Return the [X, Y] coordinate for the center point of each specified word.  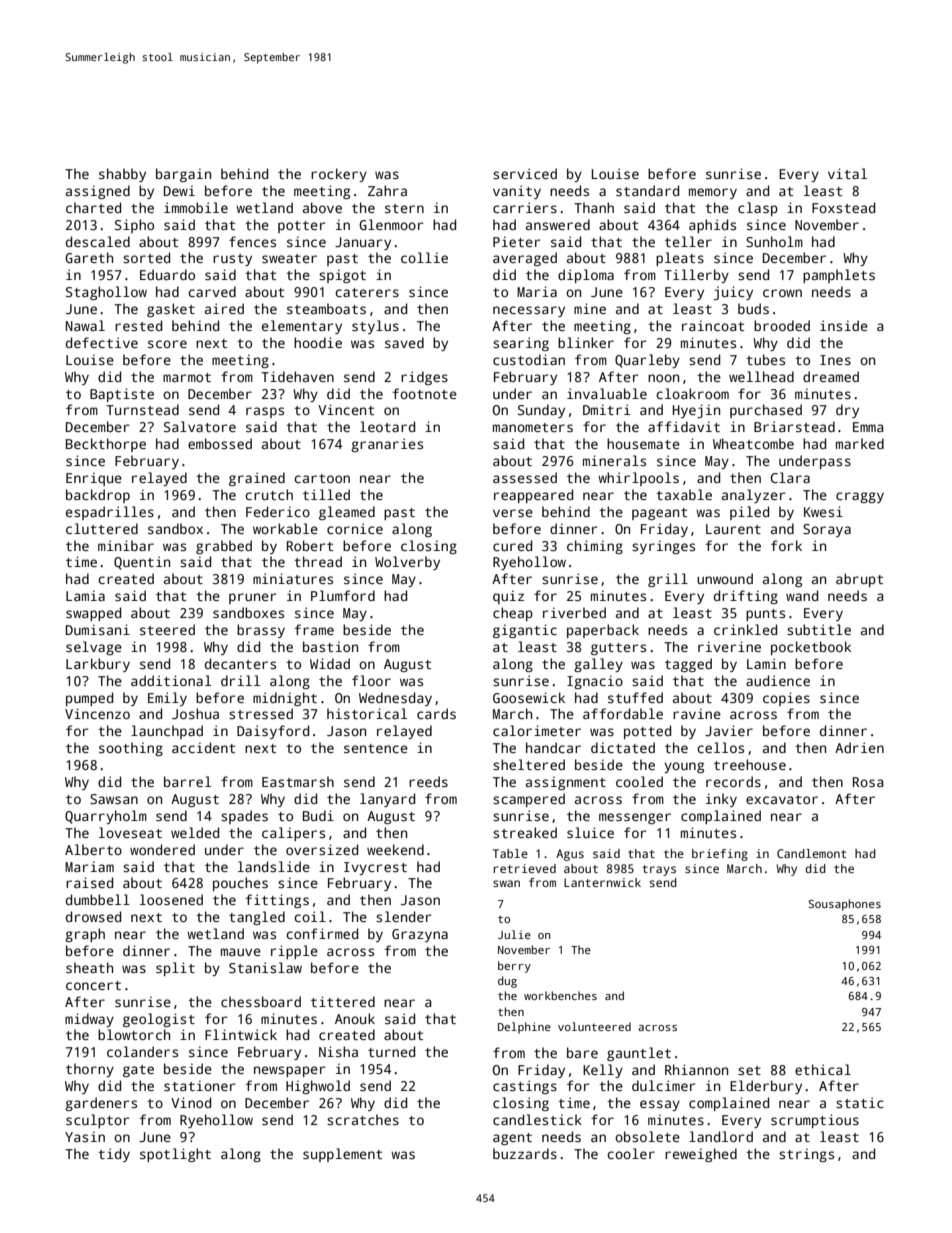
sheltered [529, 764]
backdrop [98, 496]
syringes [663, 547]
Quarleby [647, 361]
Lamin [766, 663]
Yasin [85, 1136]
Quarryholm [106, 817]
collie [424, 257]
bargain [183, 175]
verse [513, 513]
